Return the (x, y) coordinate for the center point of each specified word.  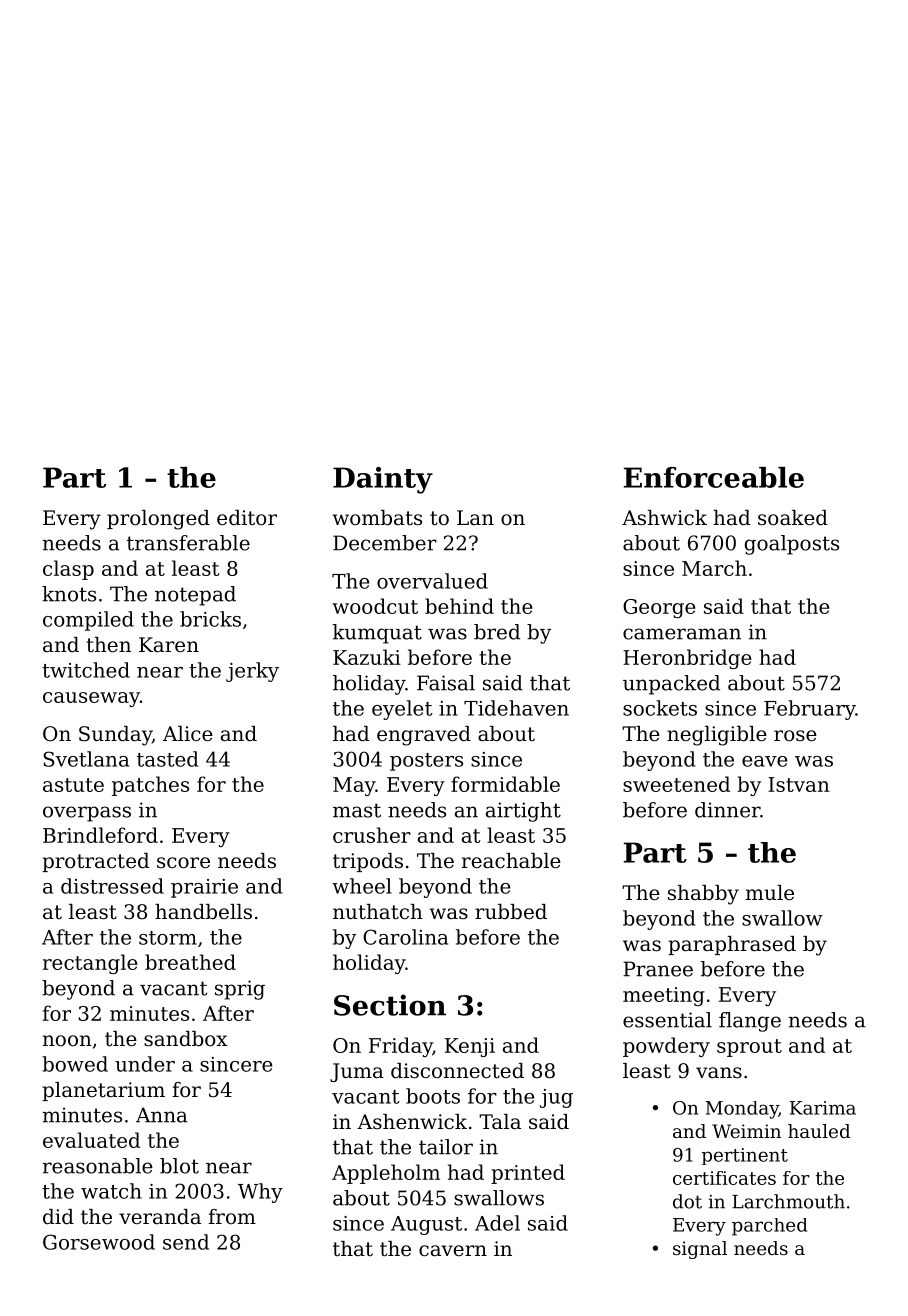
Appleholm (386, 1174)
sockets (660, 708)
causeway (91, 699)
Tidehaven (516, 708)
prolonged (158, 520)
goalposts (792, 545)
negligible (717, 736)
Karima (823, 1108)
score (183, 863)
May (354, 786)
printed (528, 1174)
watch (111, 1191)
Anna (162, 1115)
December (385, 543)
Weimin (746, 1131)
